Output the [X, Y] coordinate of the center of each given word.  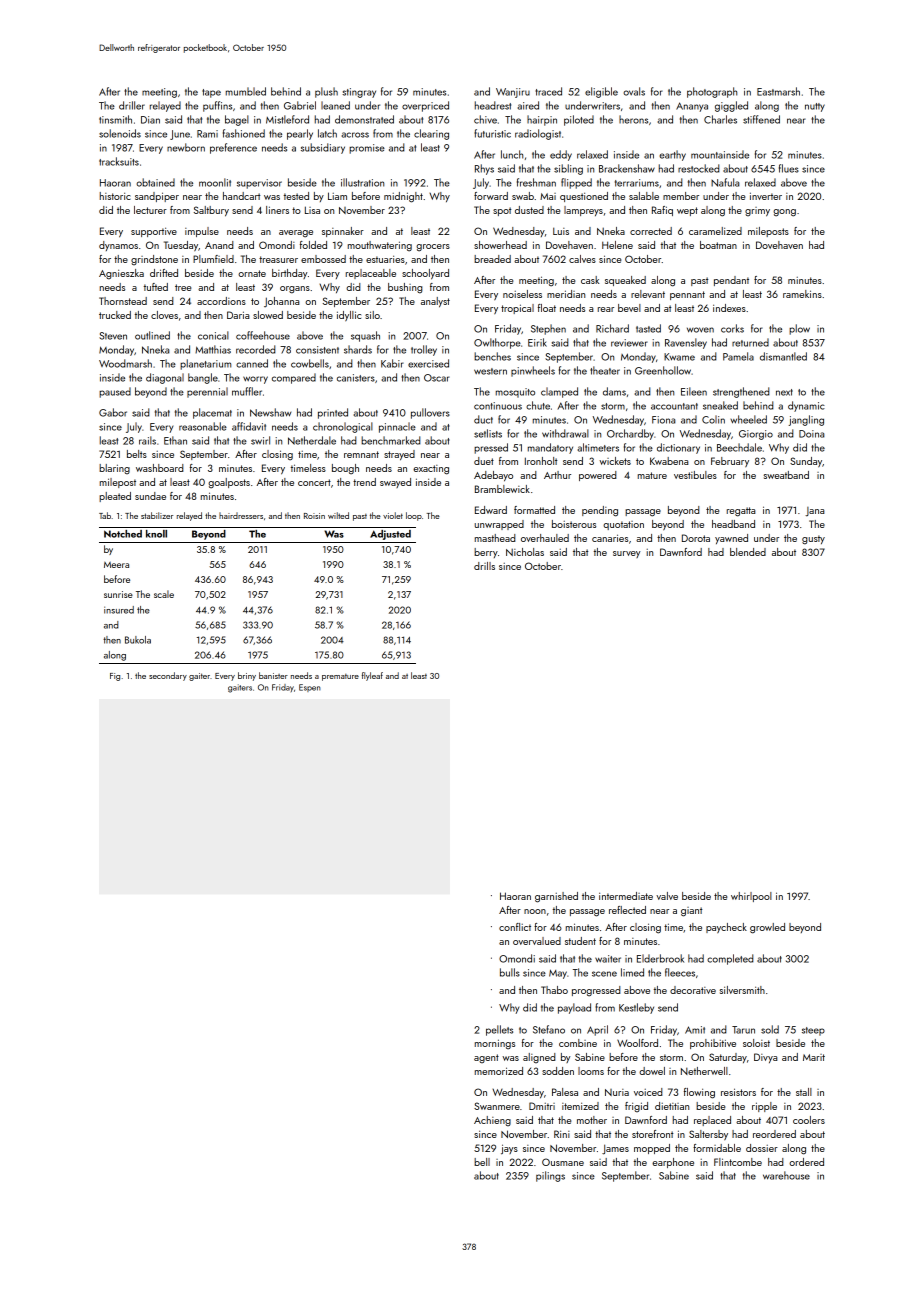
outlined [152, 335]
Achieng [492, 1121]
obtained [155, 182]
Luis [561, 231]
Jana [815, 512]
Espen [310, 688]
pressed [491, 448]
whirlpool [751, 897]
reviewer [629, 343]
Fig [115, 677]
